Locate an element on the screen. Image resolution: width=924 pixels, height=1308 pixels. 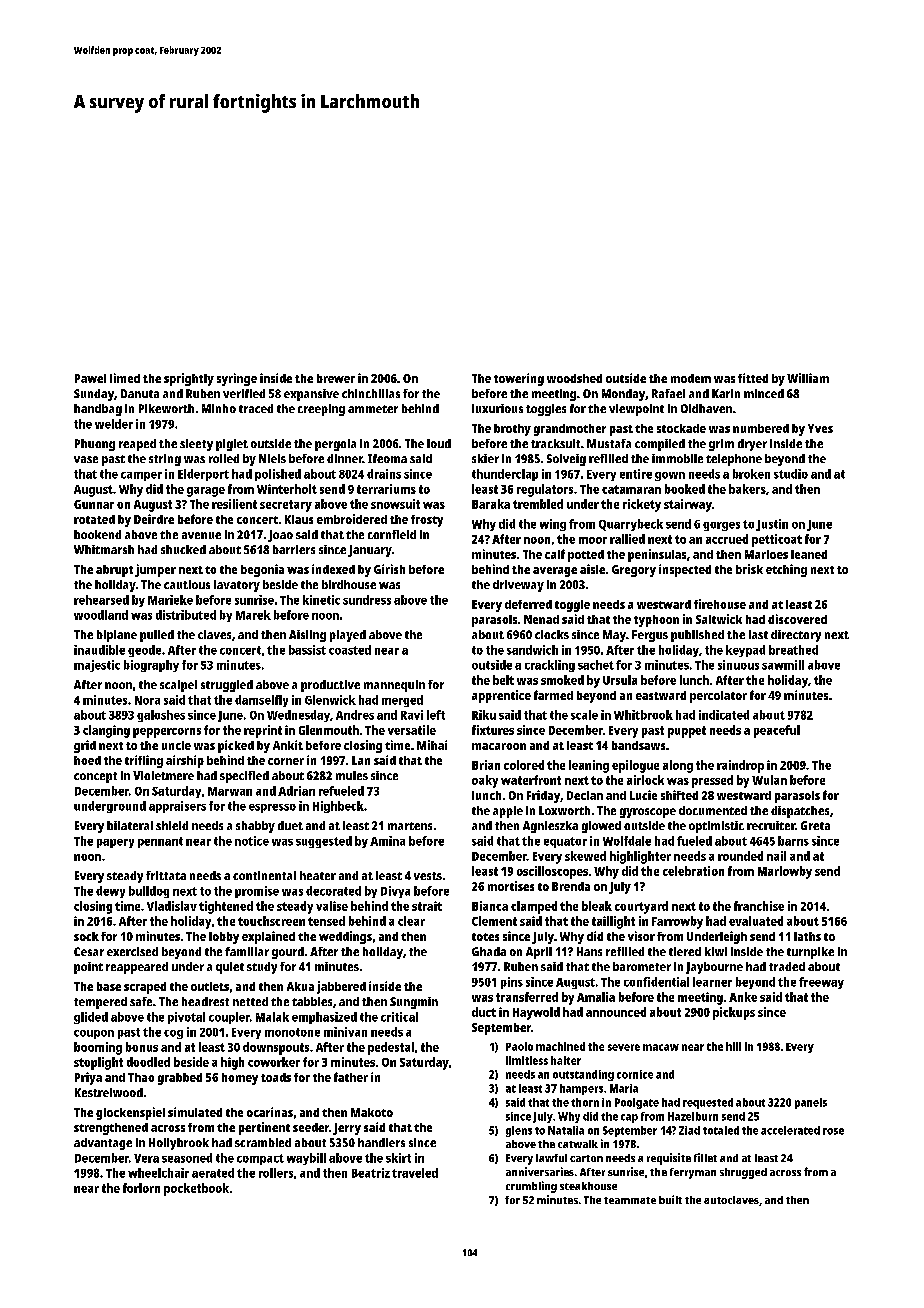
uncle is located at coordinates (176, 745).
